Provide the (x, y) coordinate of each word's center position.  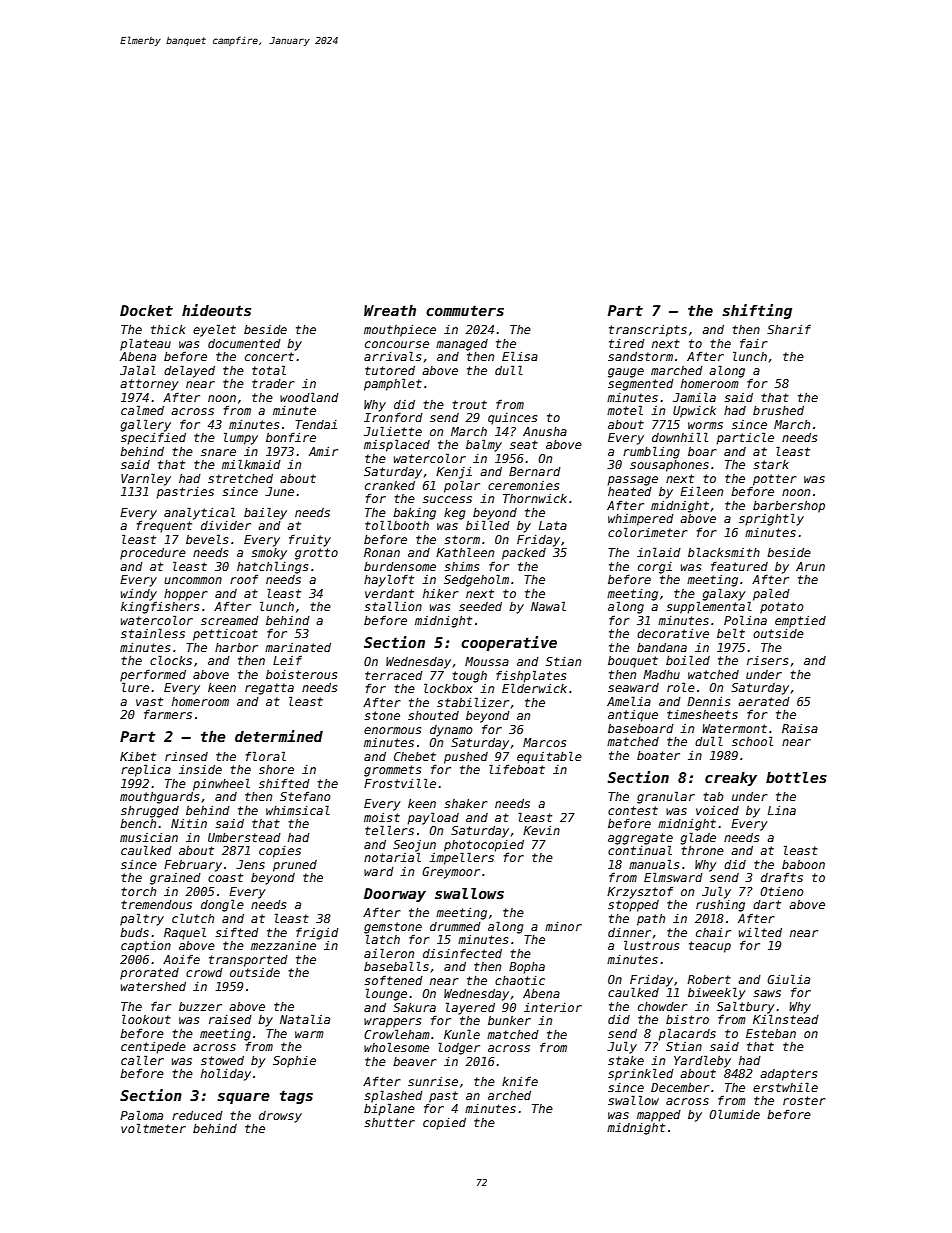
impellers (461, 858)
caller (142, 1060)
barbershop (789, 507)
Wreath (390, 310)
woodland (309, 397)
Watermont (734, 728)
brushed (778, 410)
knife (520, 1081)
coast (225, 877)
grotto (316, 554)
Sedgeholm (476, 580)
